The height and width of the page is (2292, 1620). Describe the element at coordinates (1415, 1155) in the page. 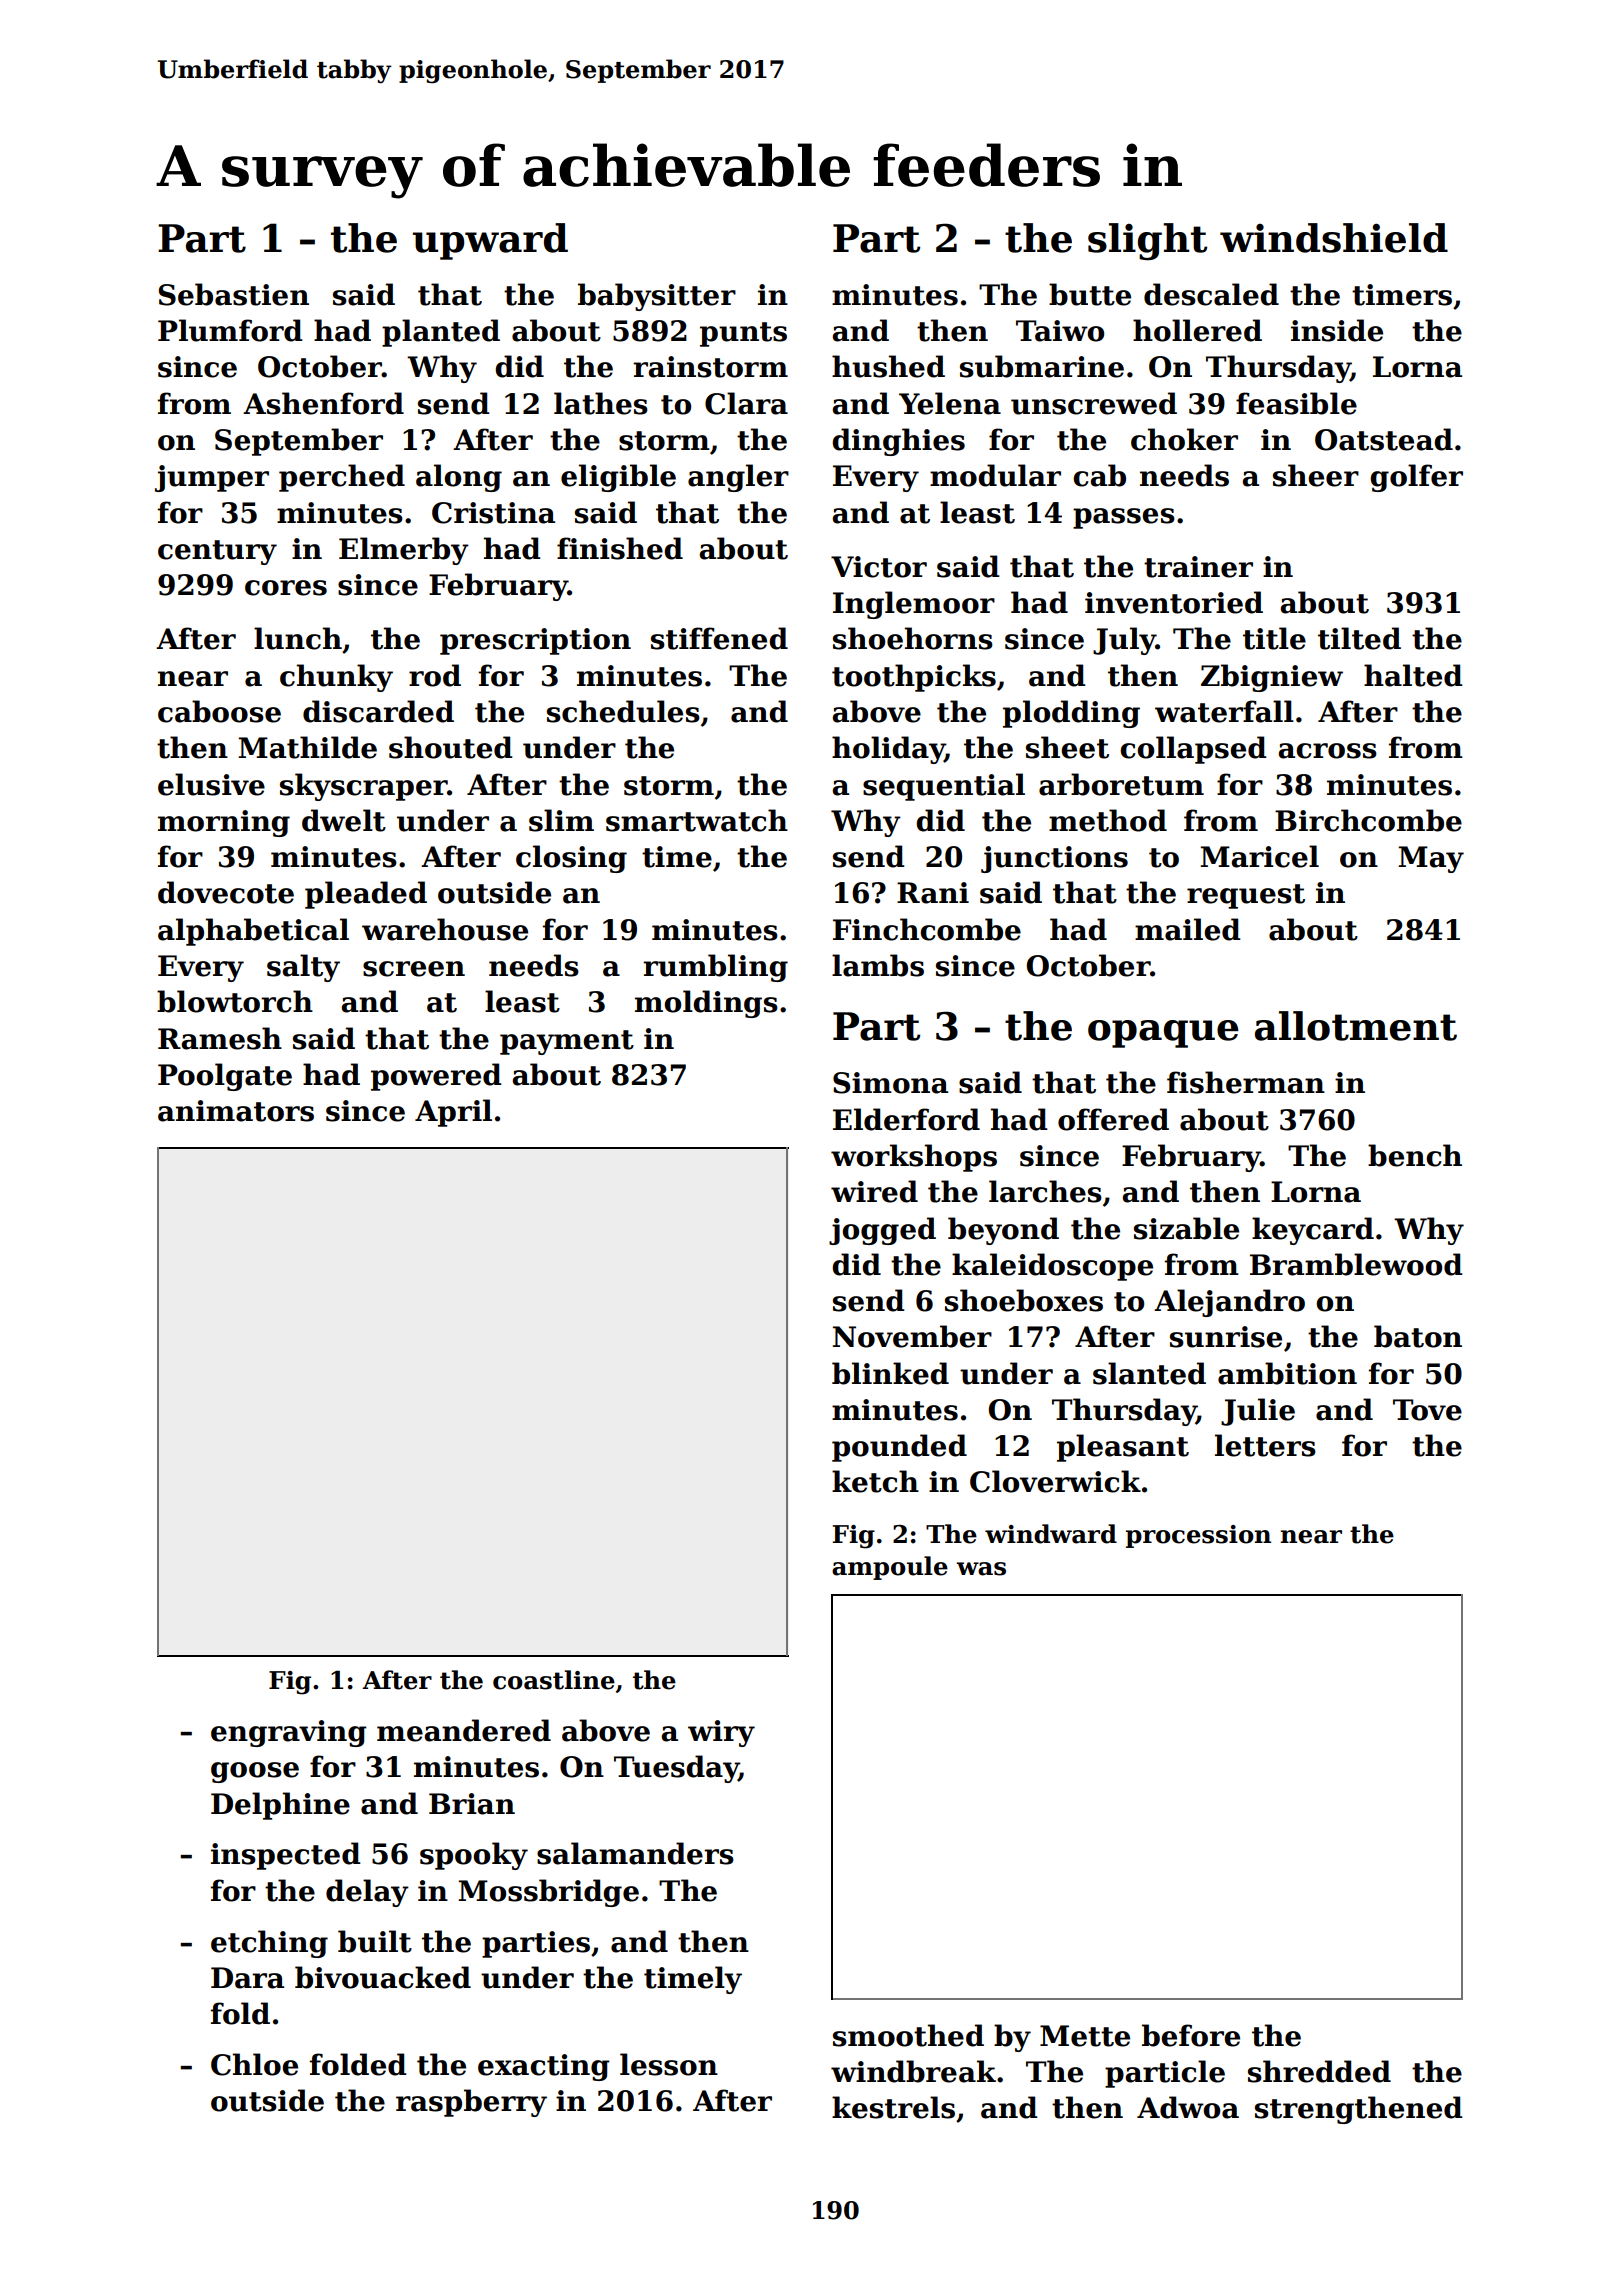

I see `bench` at that location.
